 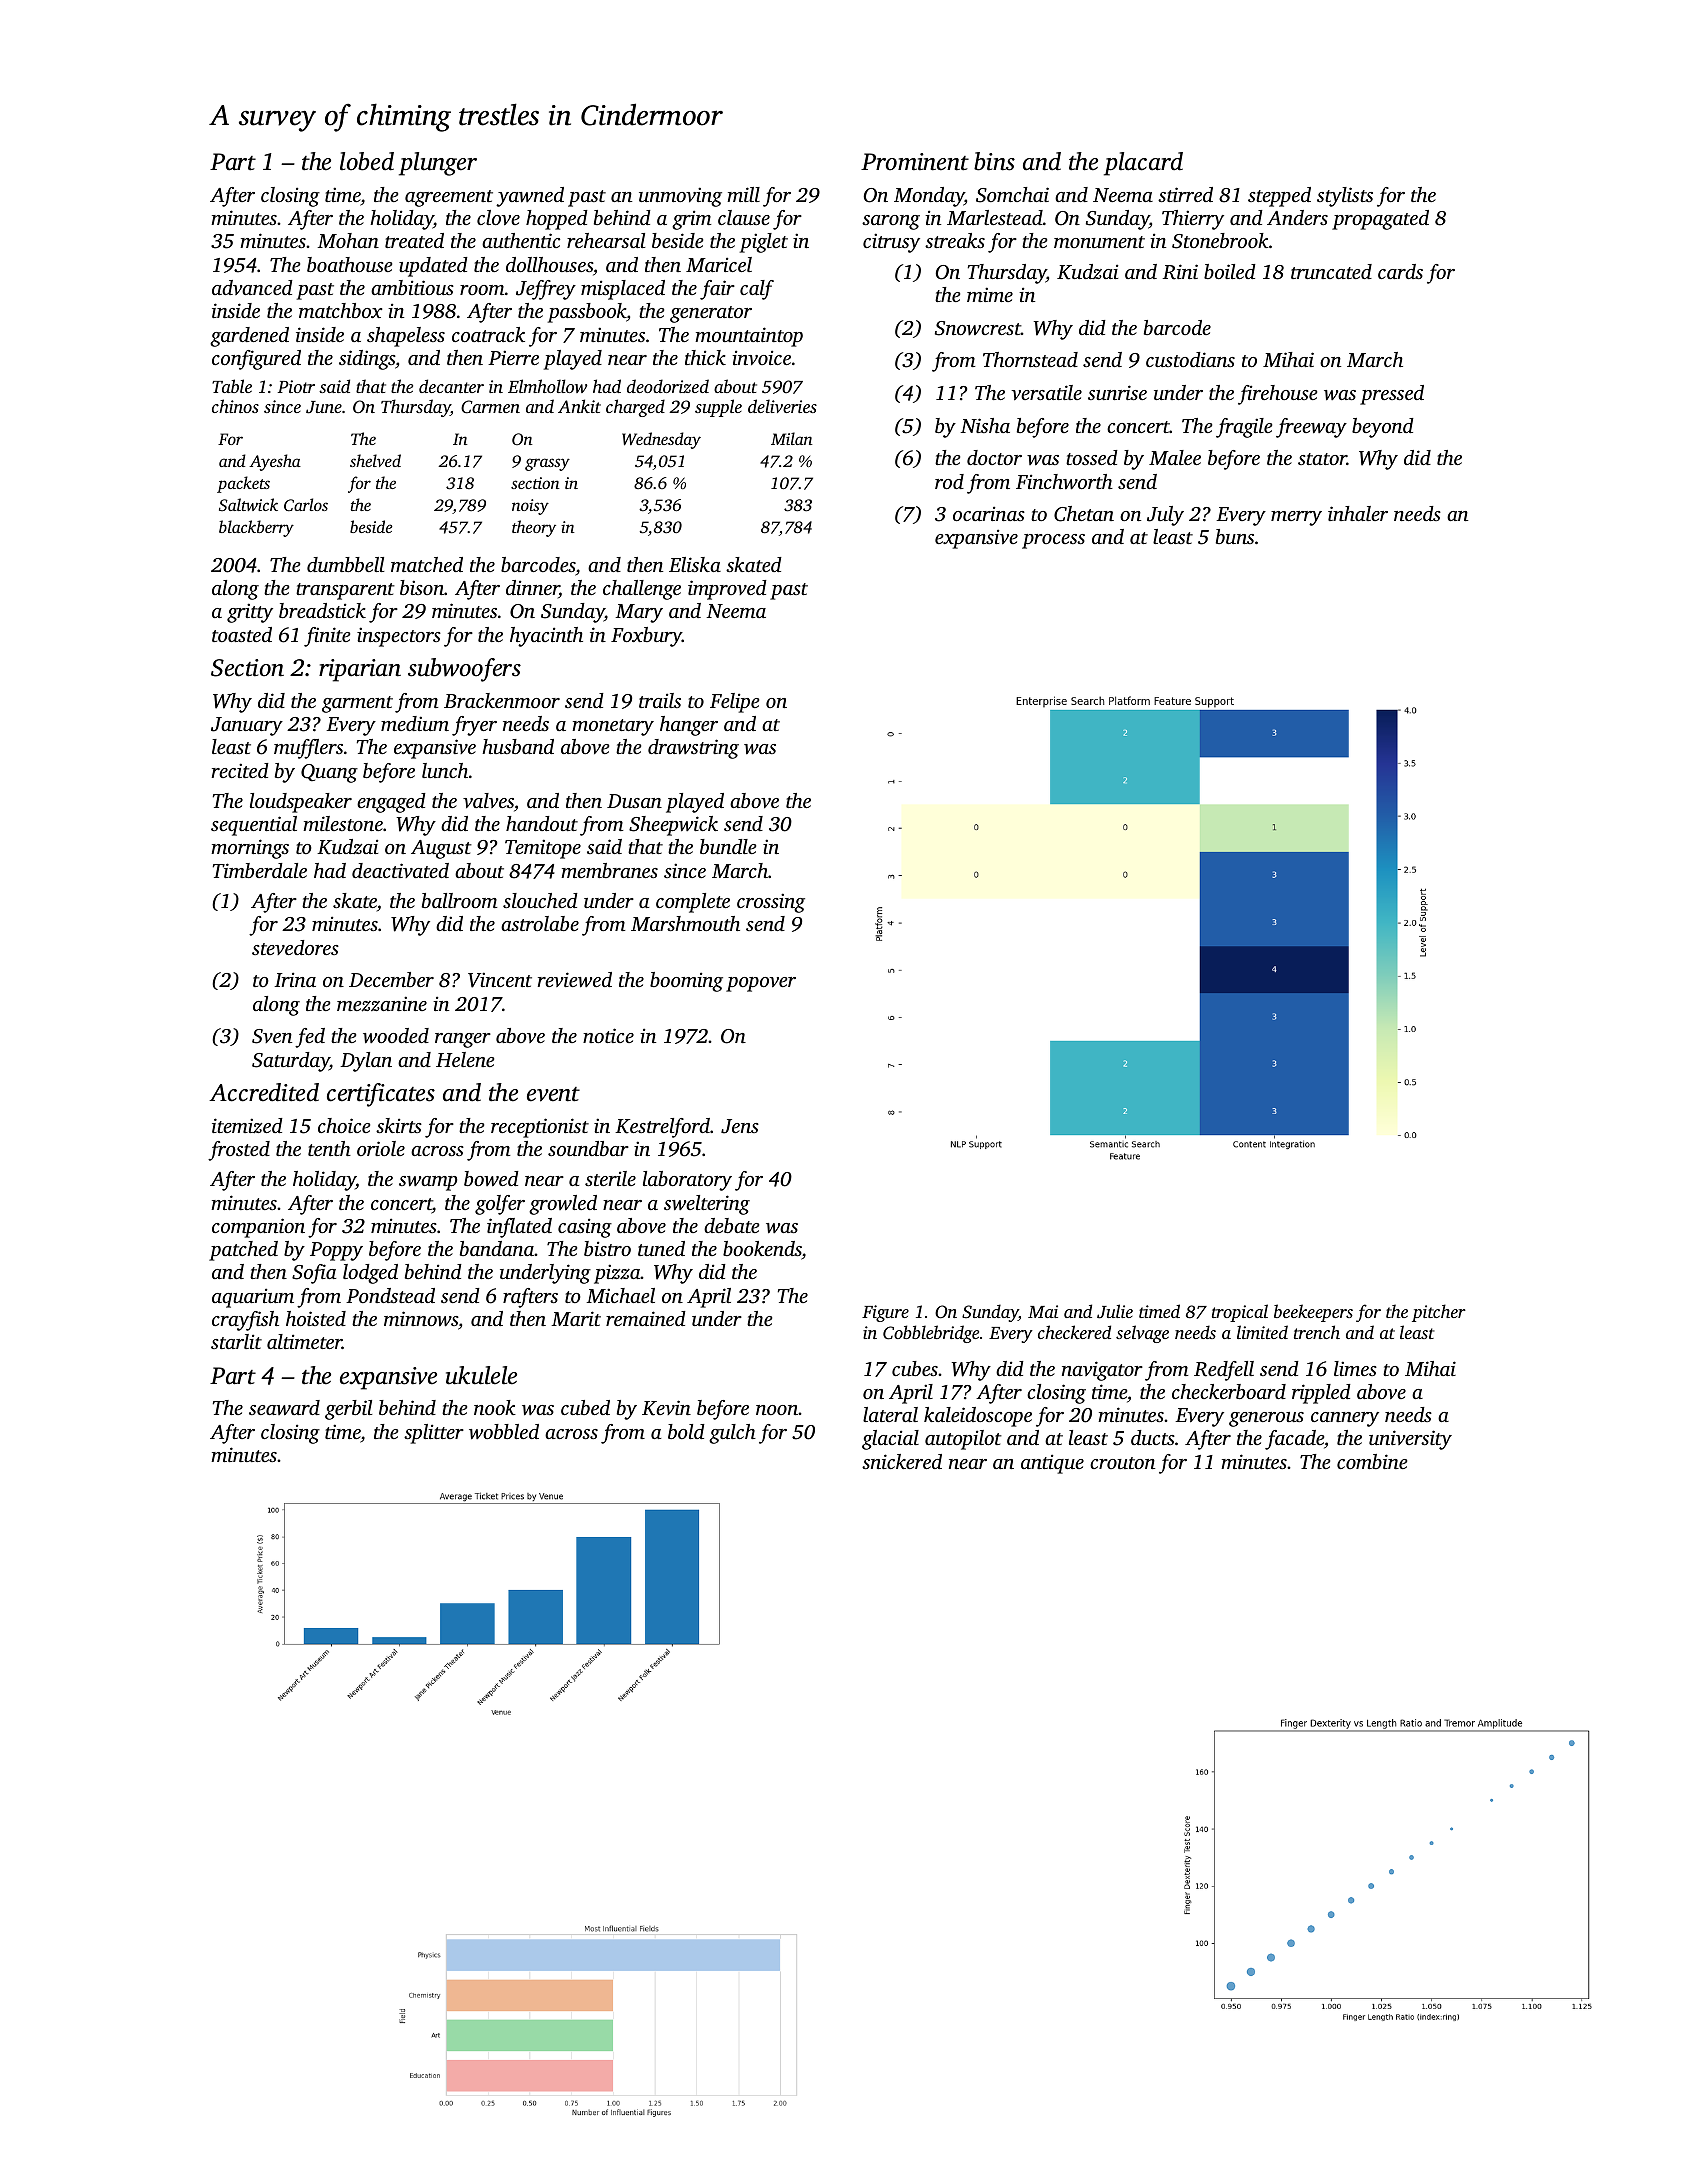 I want to click on Rini, so click(x=1180, y=272).
